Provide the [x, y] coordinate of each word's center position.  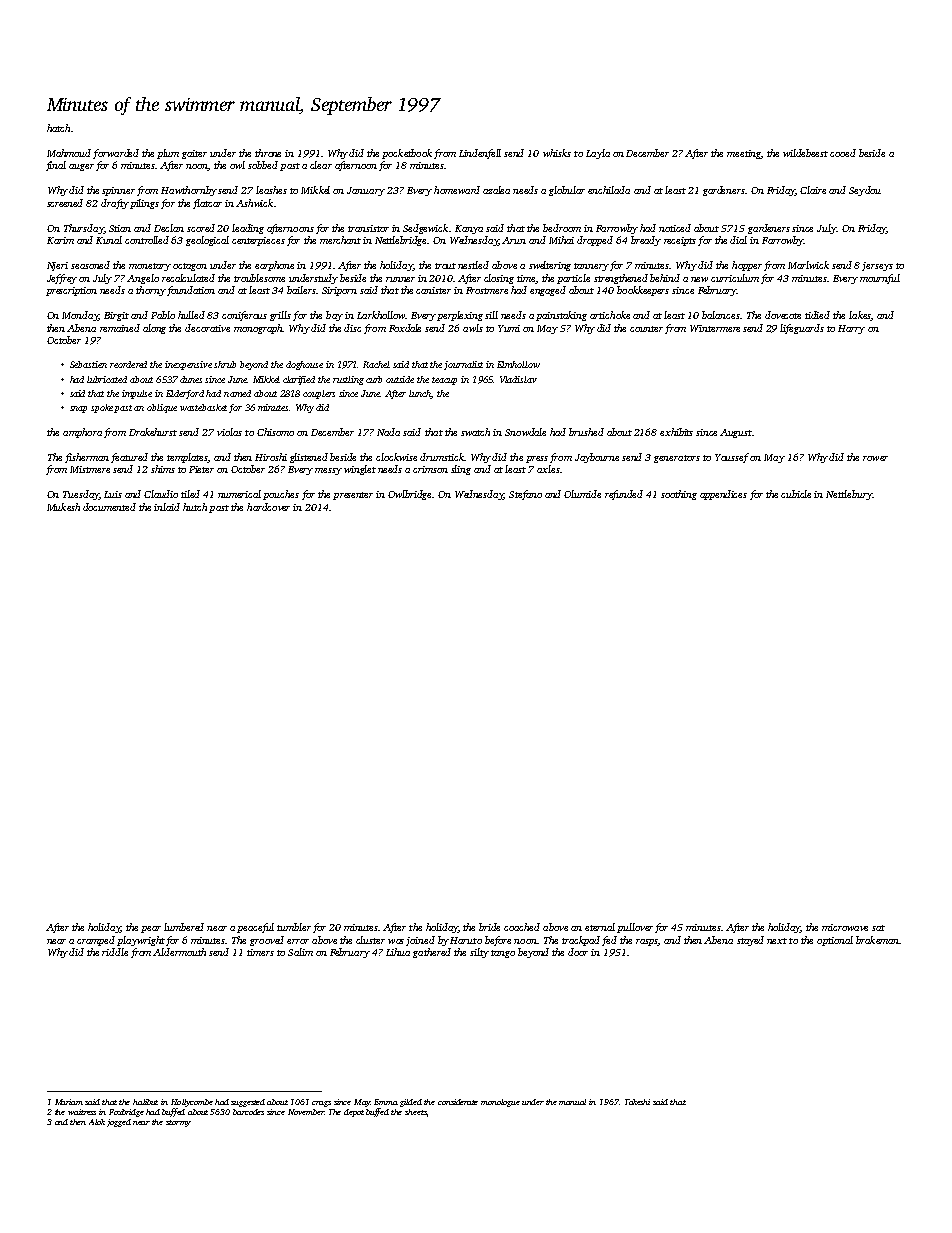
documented [109, 507]
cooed [843, 153]
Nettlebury [849, 495]
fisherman [87, 458]
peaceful [255, 928]
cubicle [796, 494]
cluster [370, 940]
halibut [145, 1102]
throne [268, 153]
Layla [598, 154]
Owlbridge [409, 495]
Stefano [525, 495]
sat [878, 928]
